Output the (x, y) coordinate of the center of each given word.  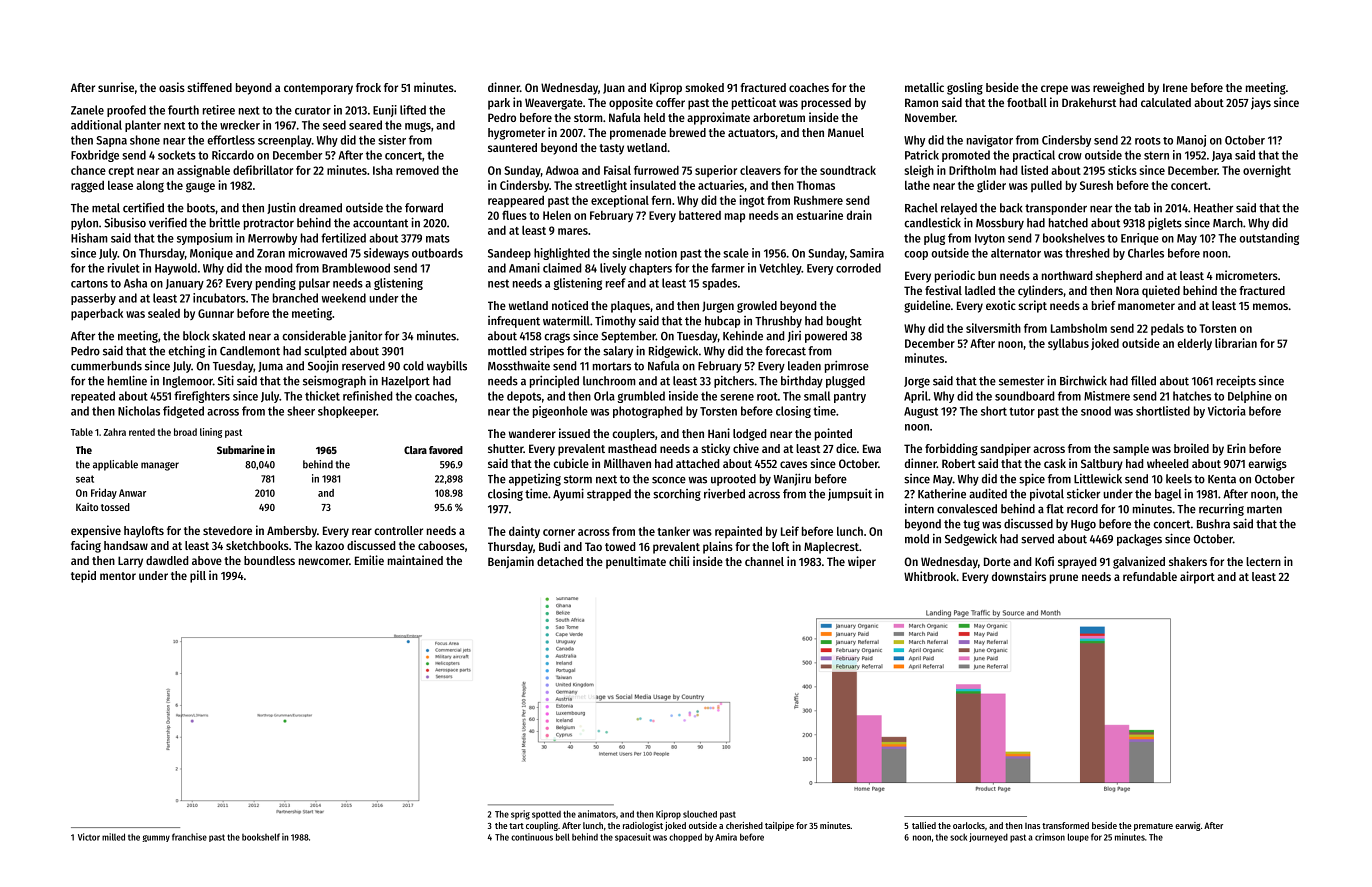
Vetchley (780, 269)
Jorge (917, 382)
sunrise (116, 87)
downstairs (1019, 576)
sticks (1122, 170)
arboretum (779, 117)
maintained (415, 560)
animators (597, 814)
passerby (93, 299)
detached (560, 561)
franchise (189, 837)
